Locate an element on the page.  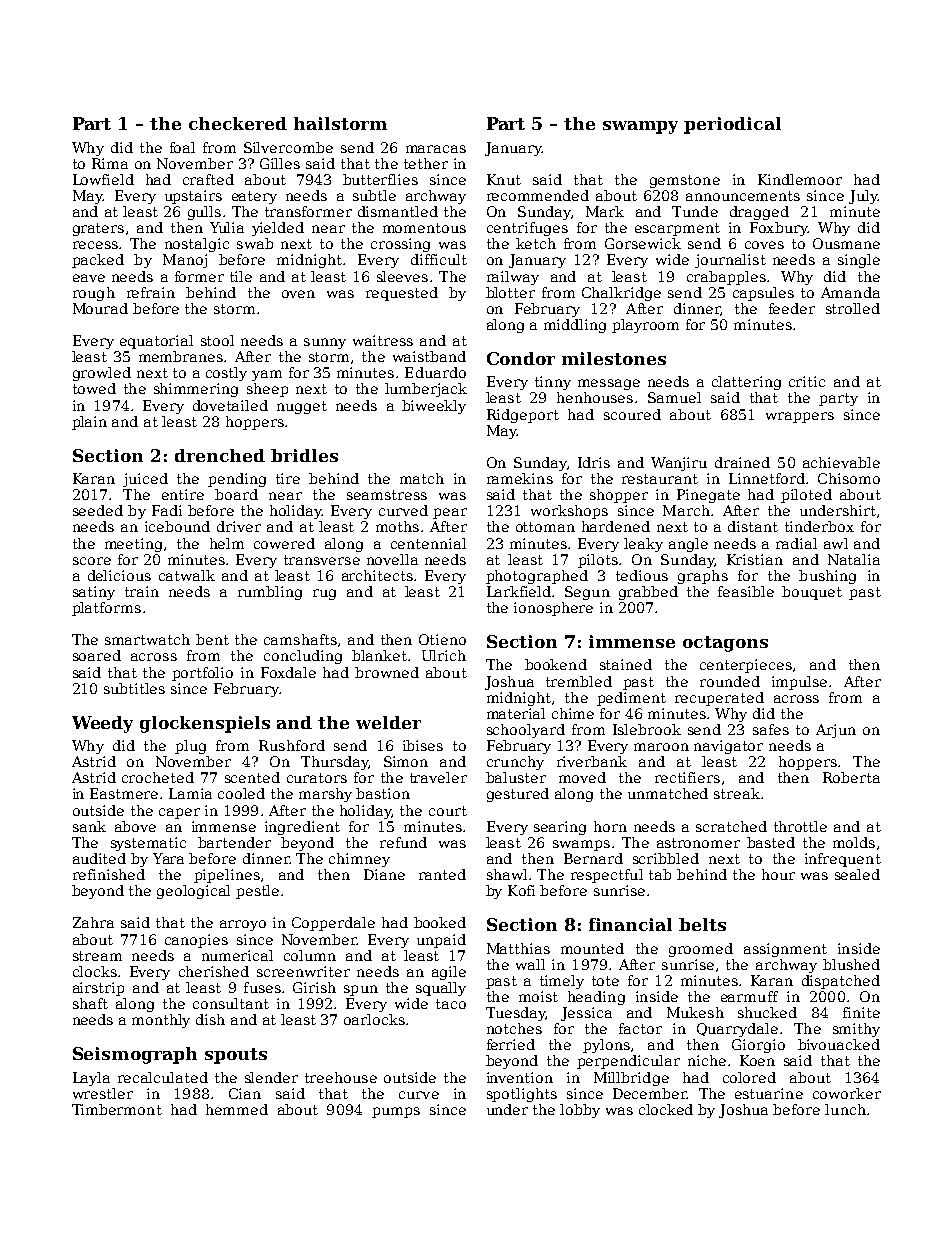
Timbermont is located at coordinates (117, 1109).
